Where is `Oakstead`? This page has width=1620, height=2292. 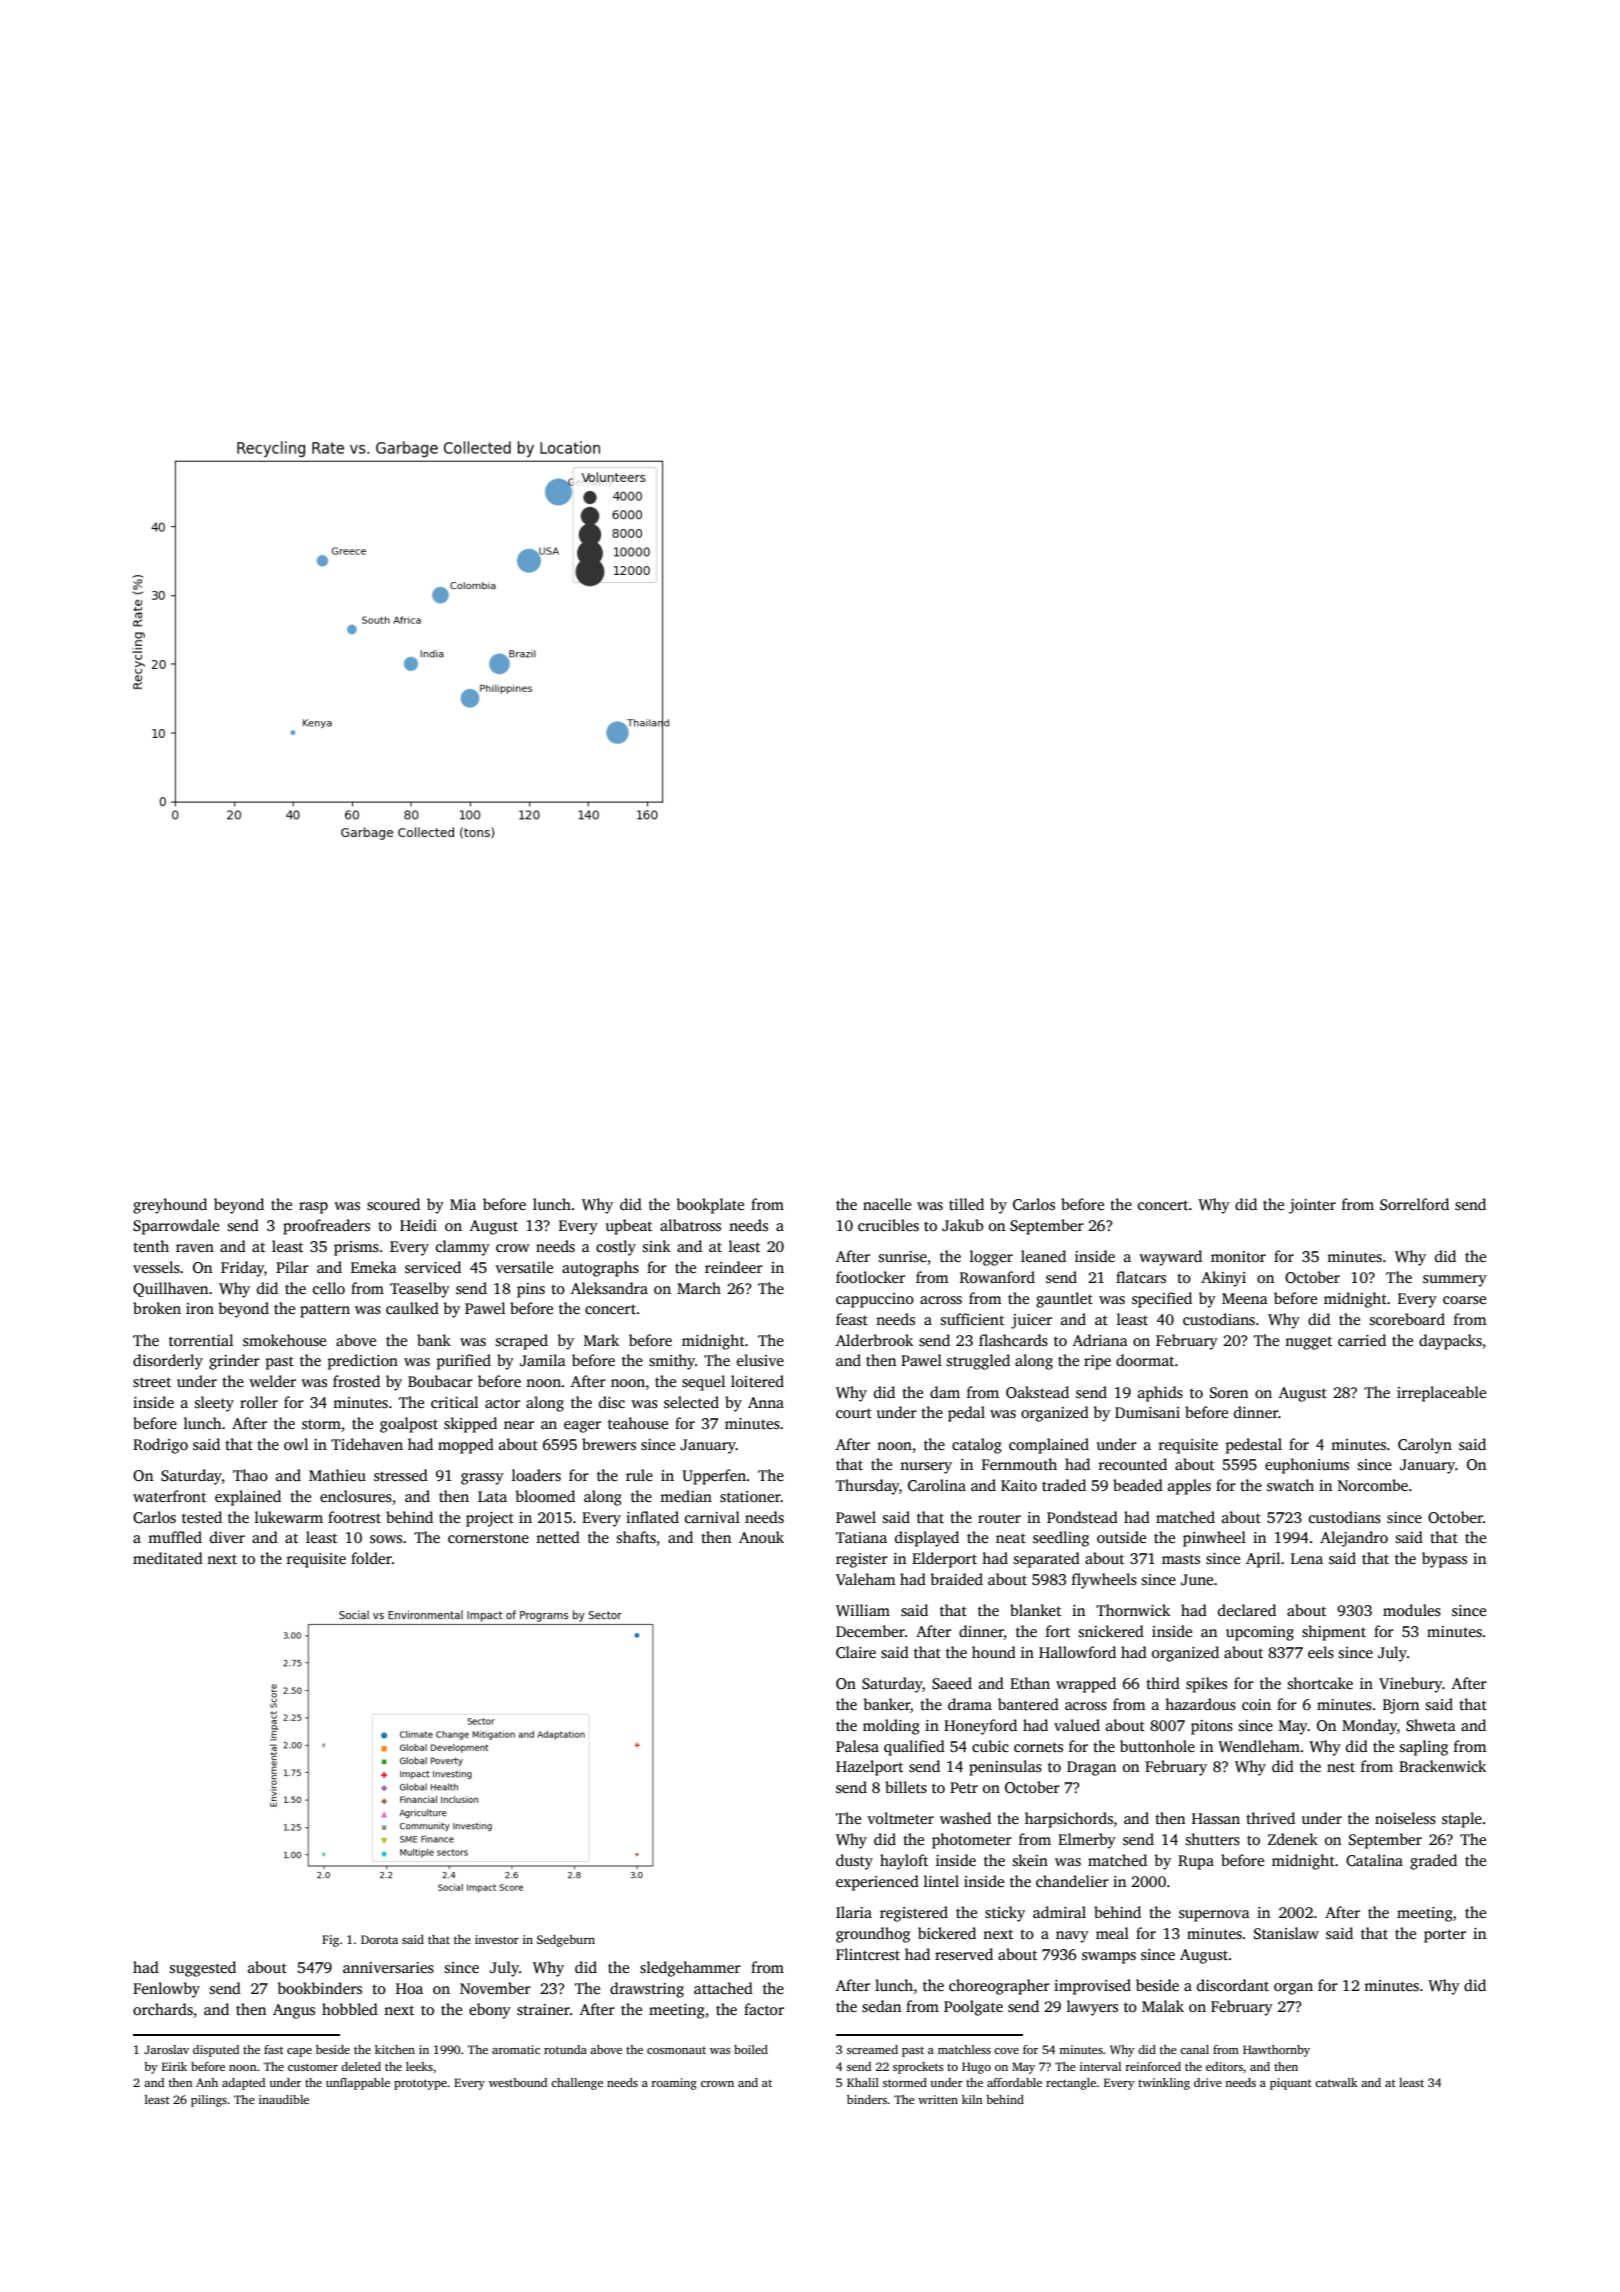
Oakstead is located at coordinates (1037, 1392).
